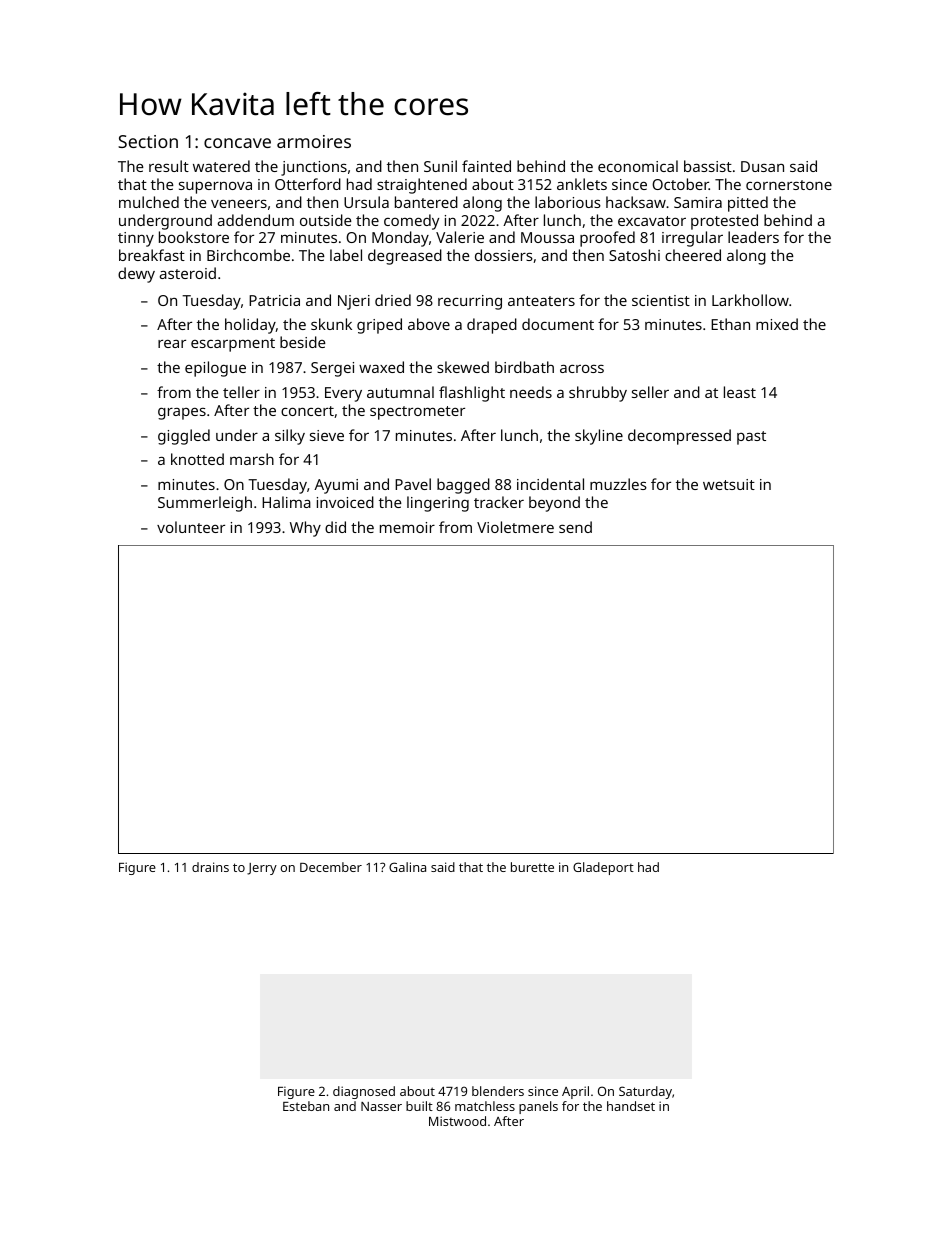 The image size is (952, 1233). What do you see at coordinates (305, 529) in the document?
I see `Why` at bounding box center [305, 529].
